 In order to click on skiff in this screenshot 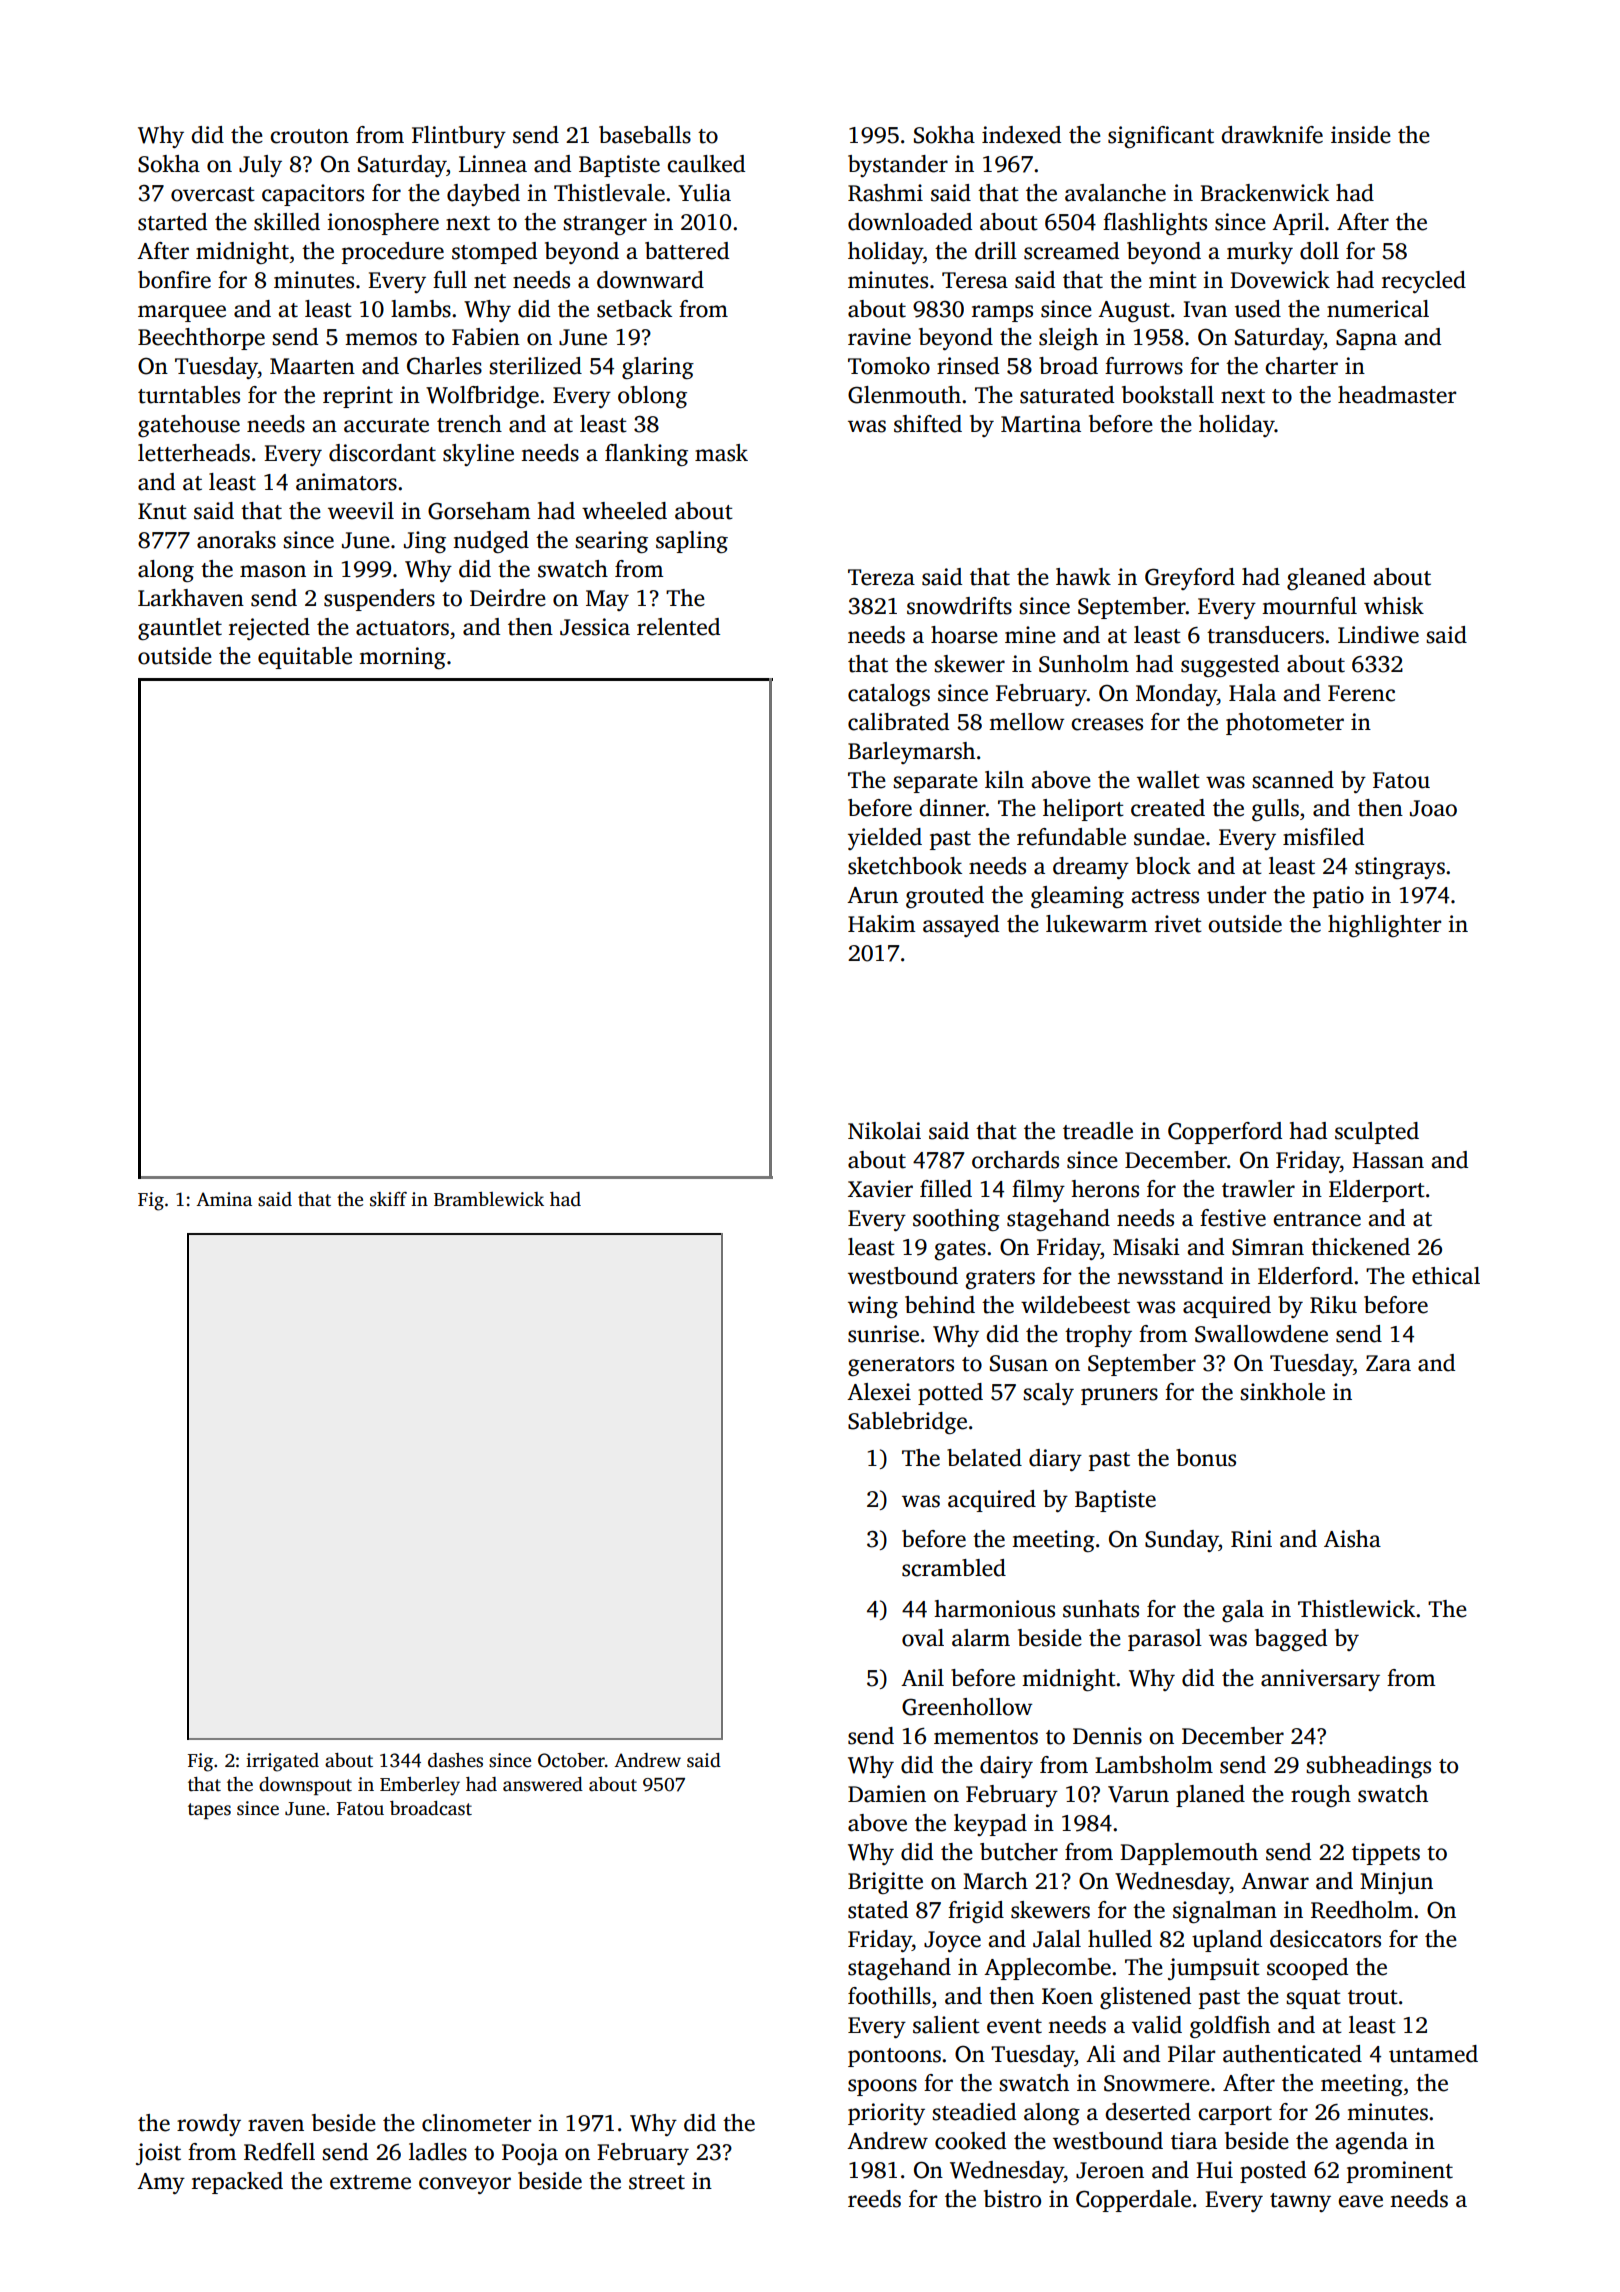, I will do `click(388, 1199)`.
